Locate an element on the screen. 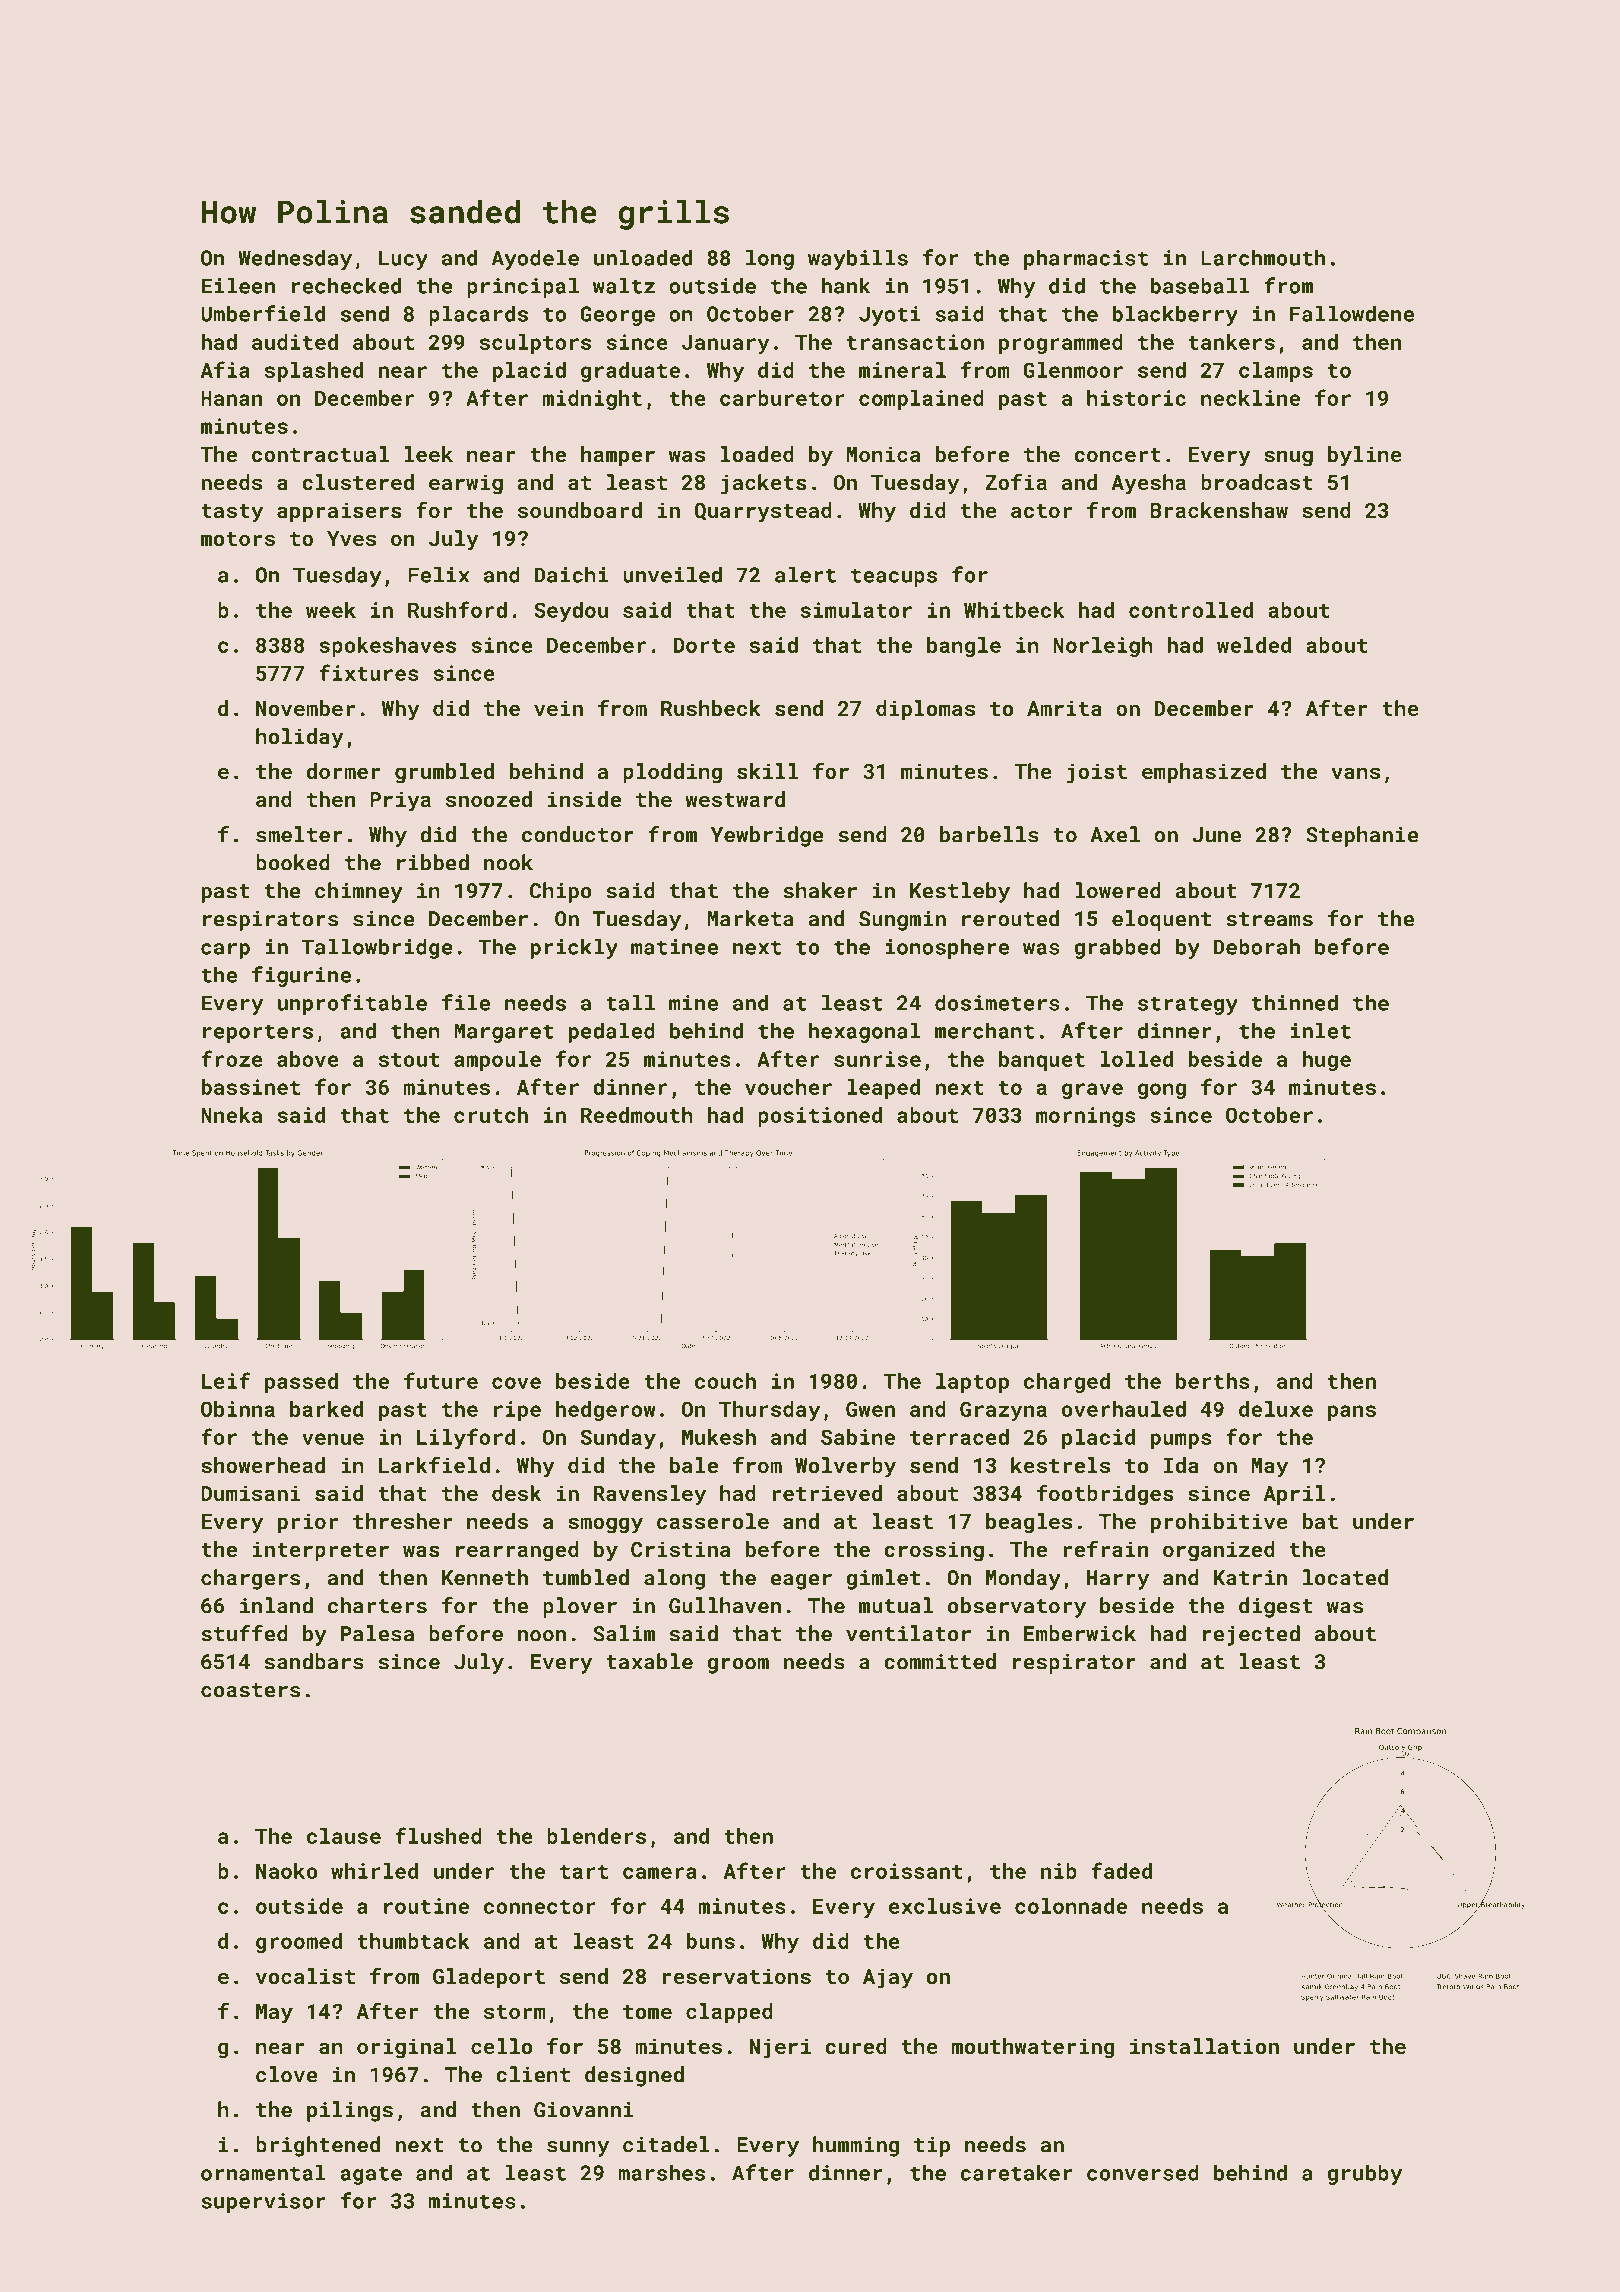 The height and width of the screenshot is (2292, 1620). prickly is located at coordinates (574, 948).
